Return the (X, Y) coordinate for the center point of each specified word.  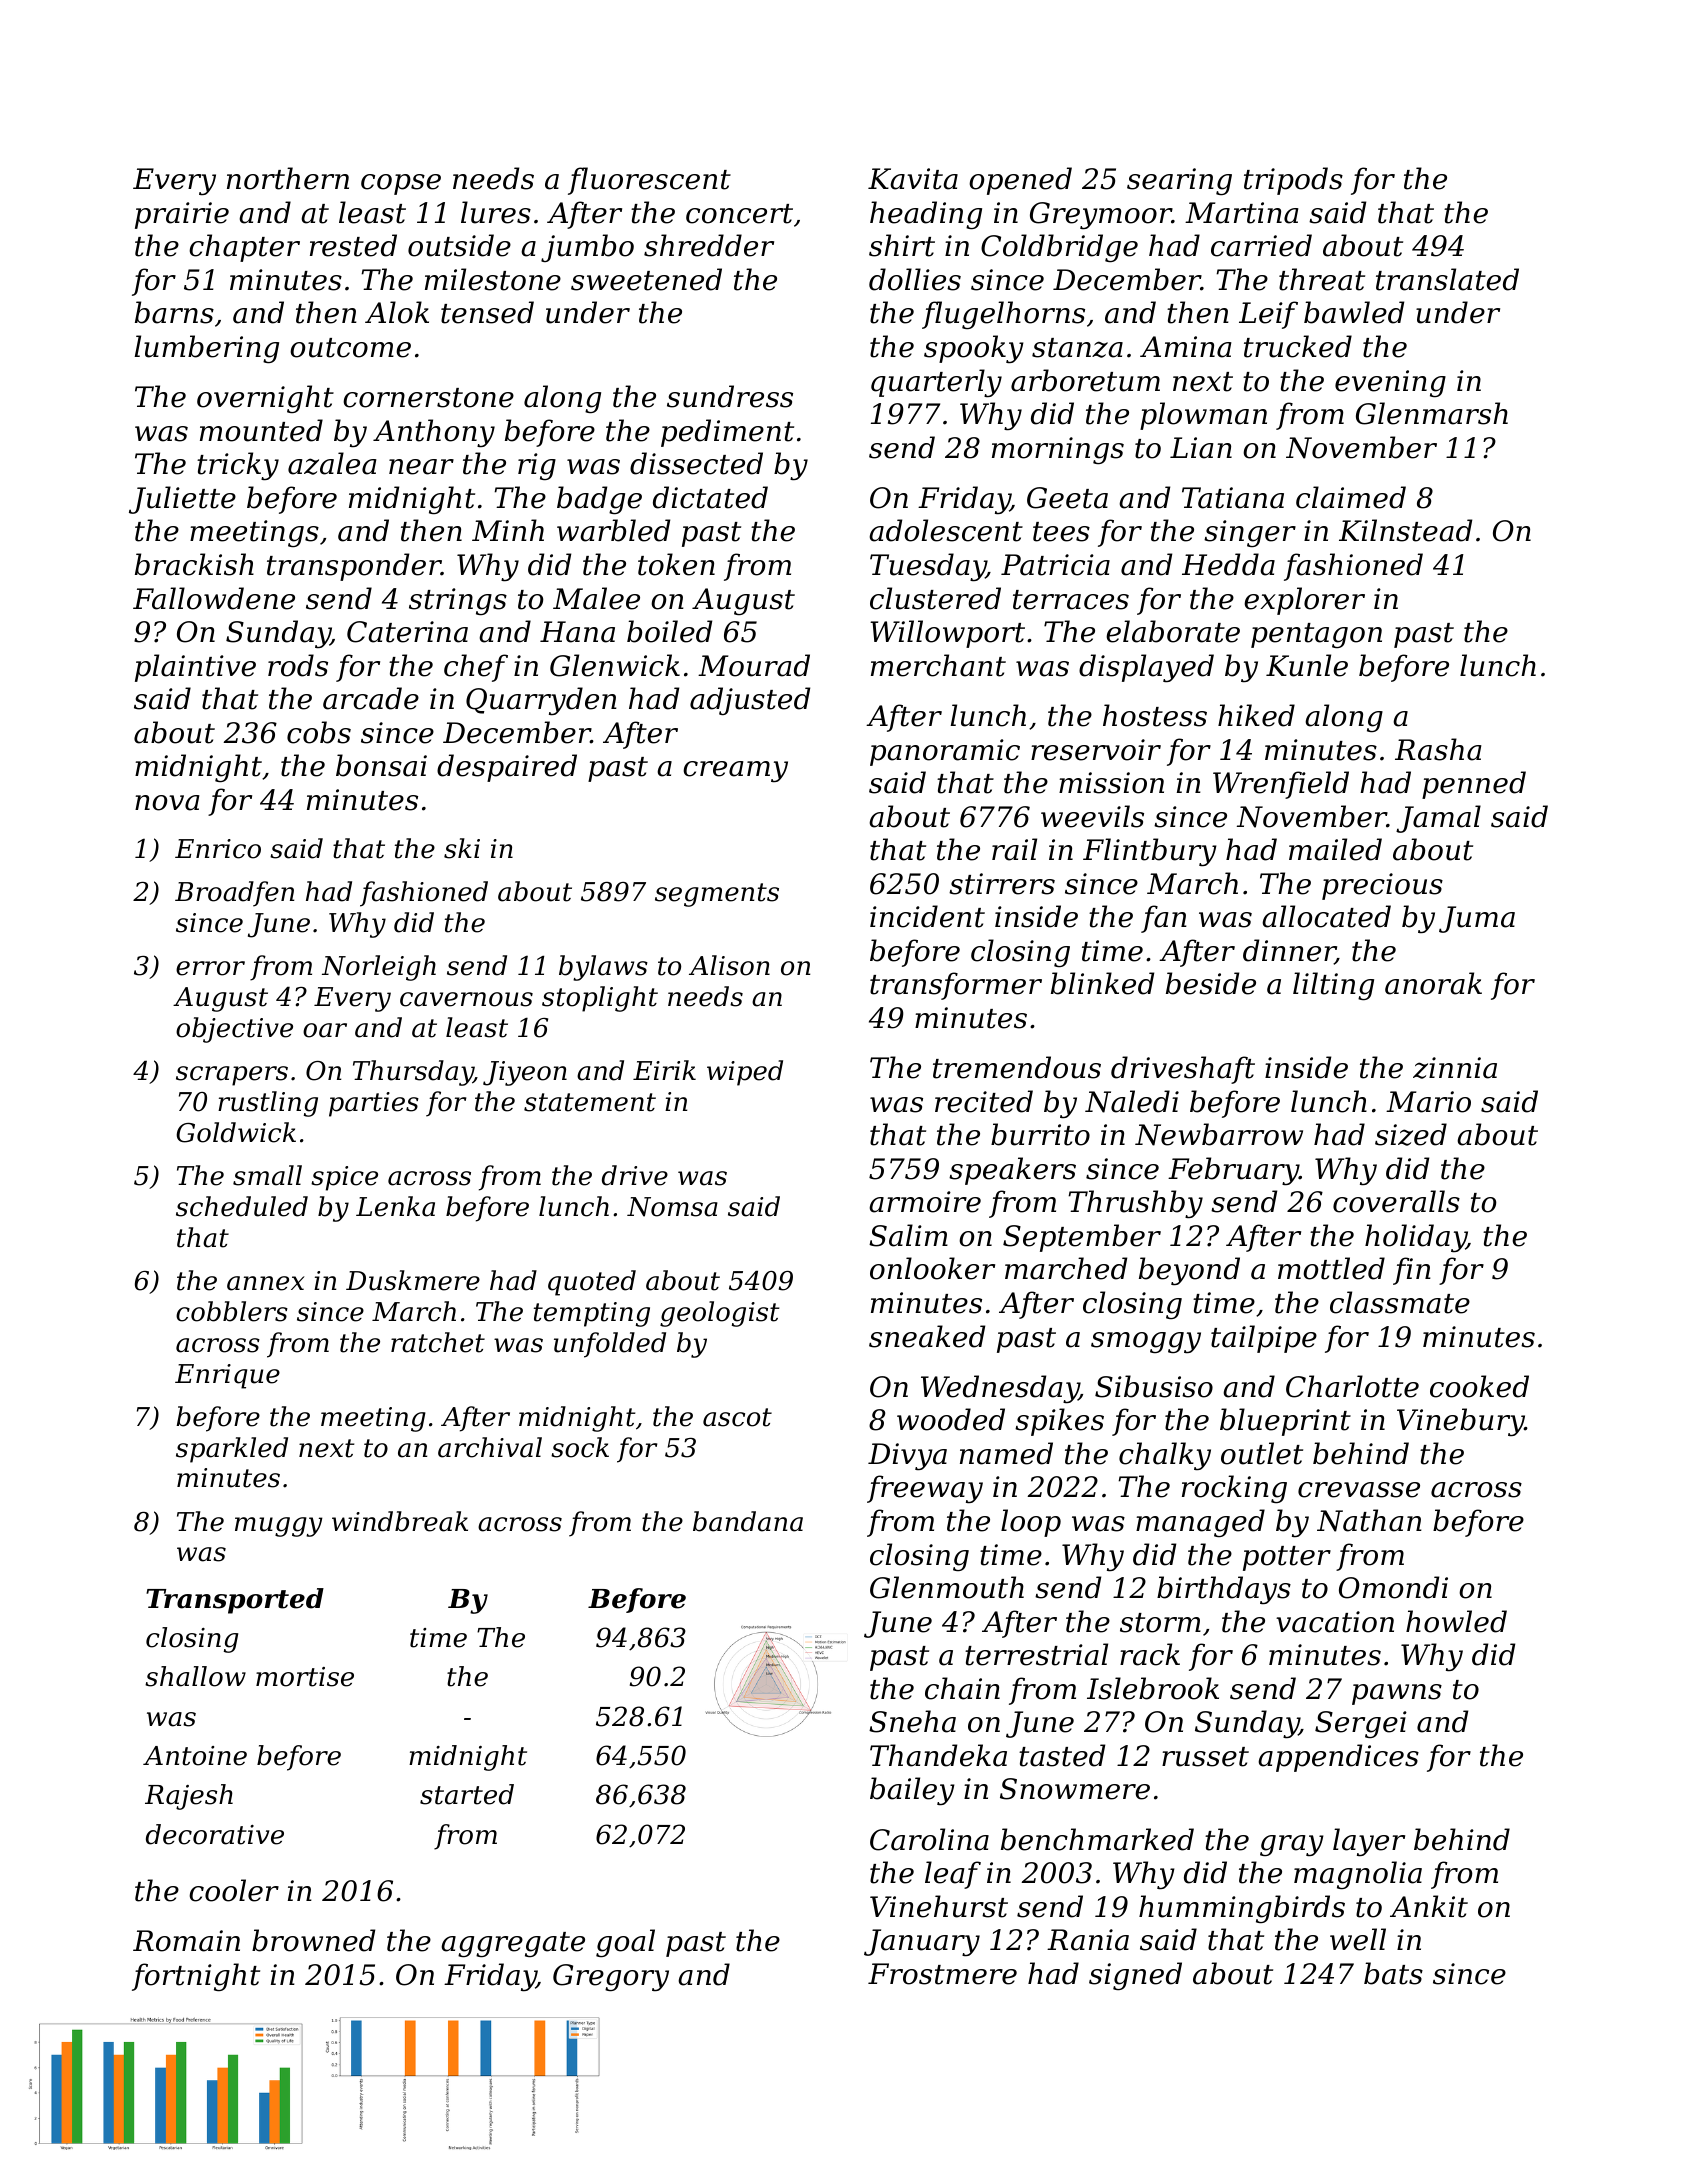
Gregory (611, 1978)
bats (1393, 1973)
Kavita (913, 179)
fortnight (196, 1977)
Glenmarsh (1432, 413)
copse (401, 184)
